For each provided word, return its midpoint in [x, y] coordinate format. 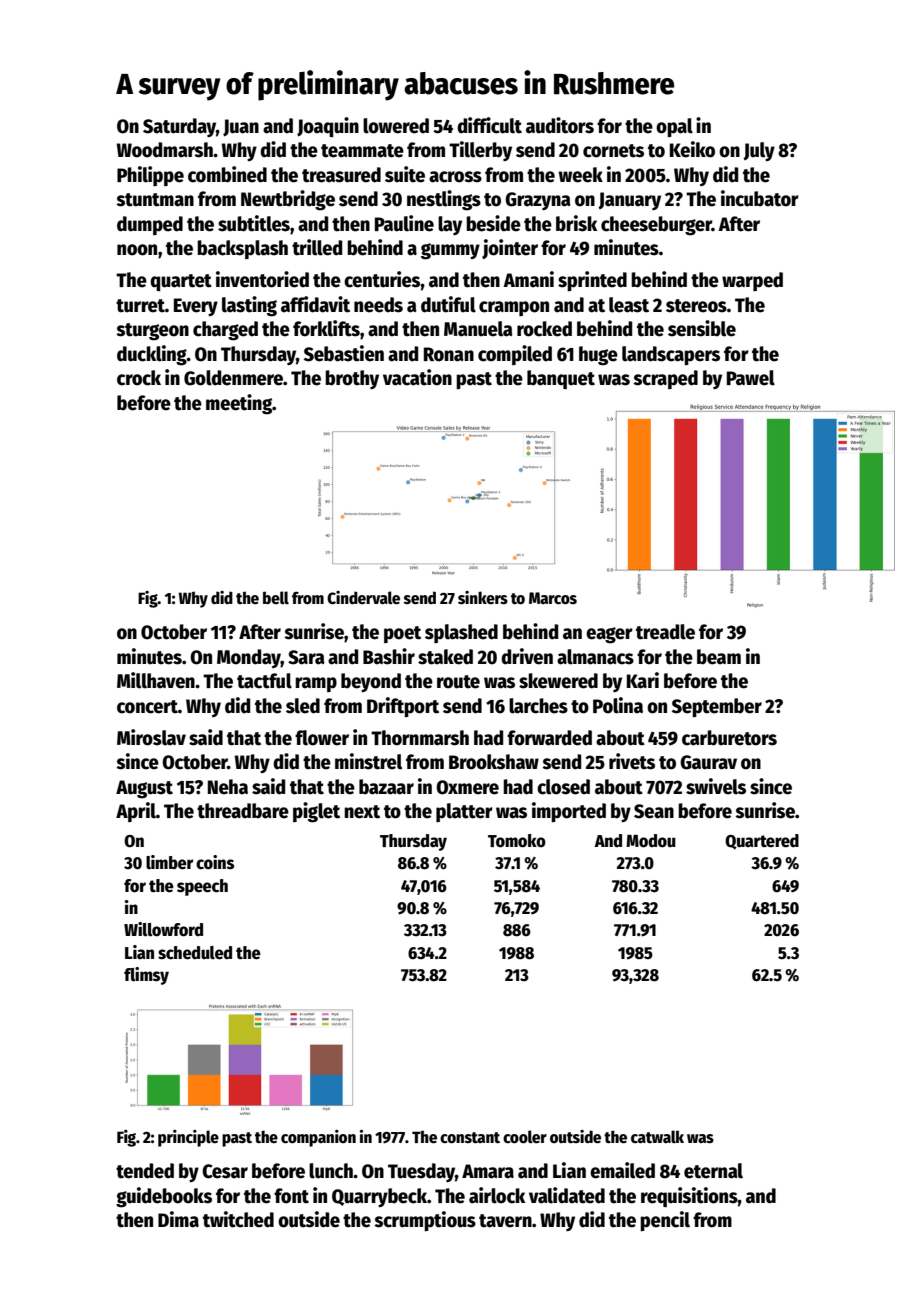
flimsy [146, 976]
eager [609, 635]
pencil [665, 1221]
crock [139, 378]
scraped [665, 379]
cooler [525, 1137]
